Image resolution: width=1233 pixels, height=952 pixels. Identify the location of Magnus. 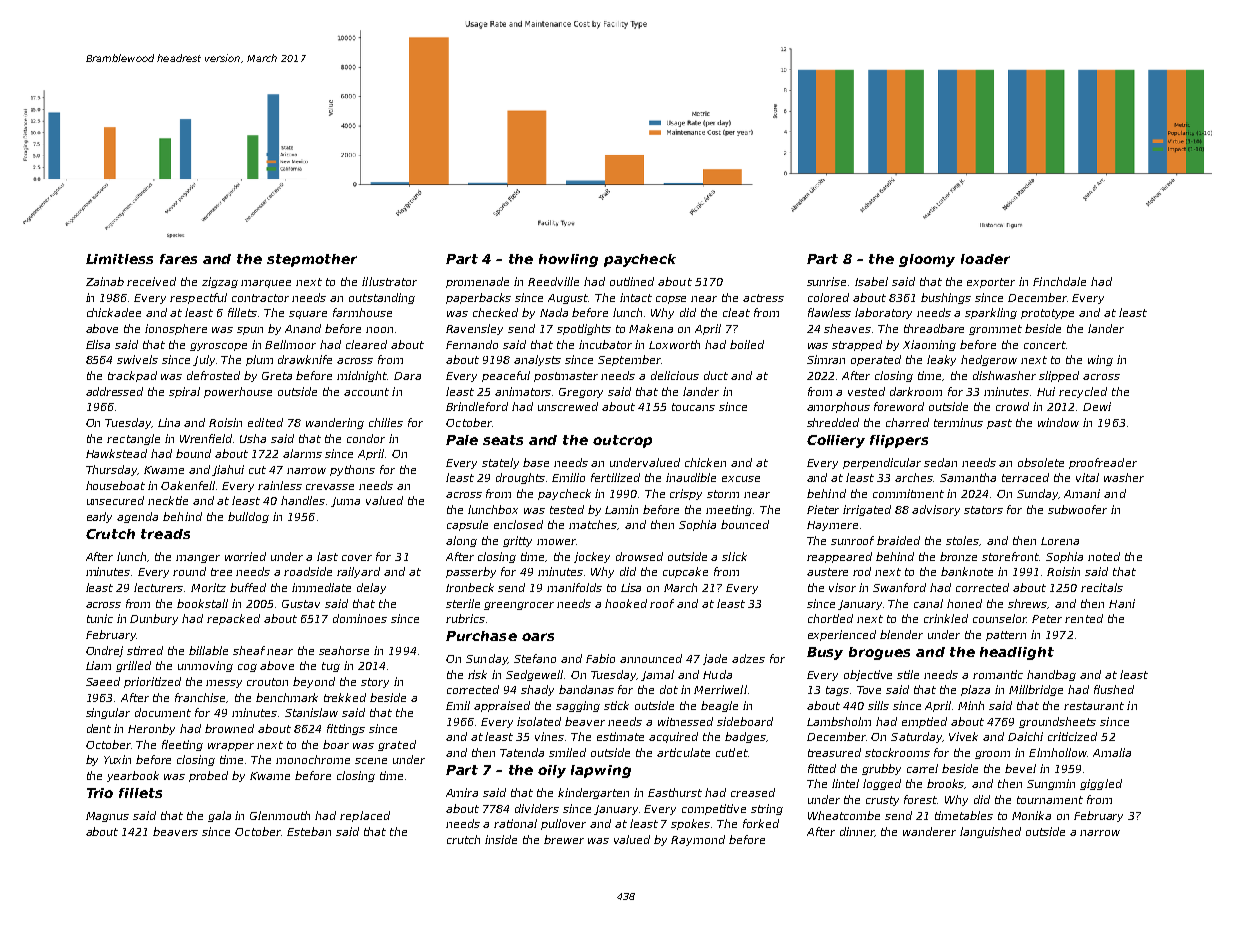
(107, 817).
